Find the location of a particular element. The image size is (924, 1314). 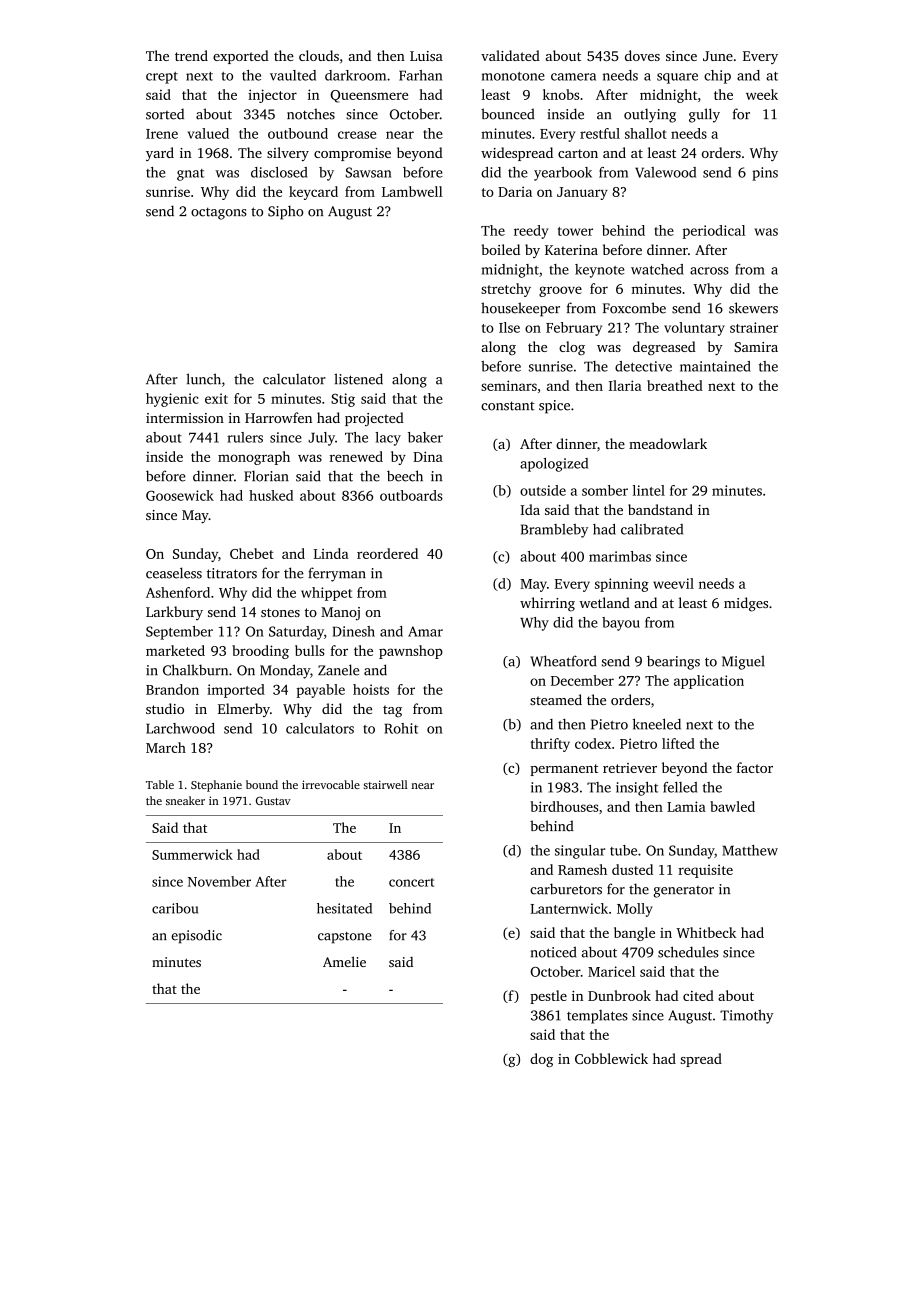

hygienic is located at coordinates (172, 400).
